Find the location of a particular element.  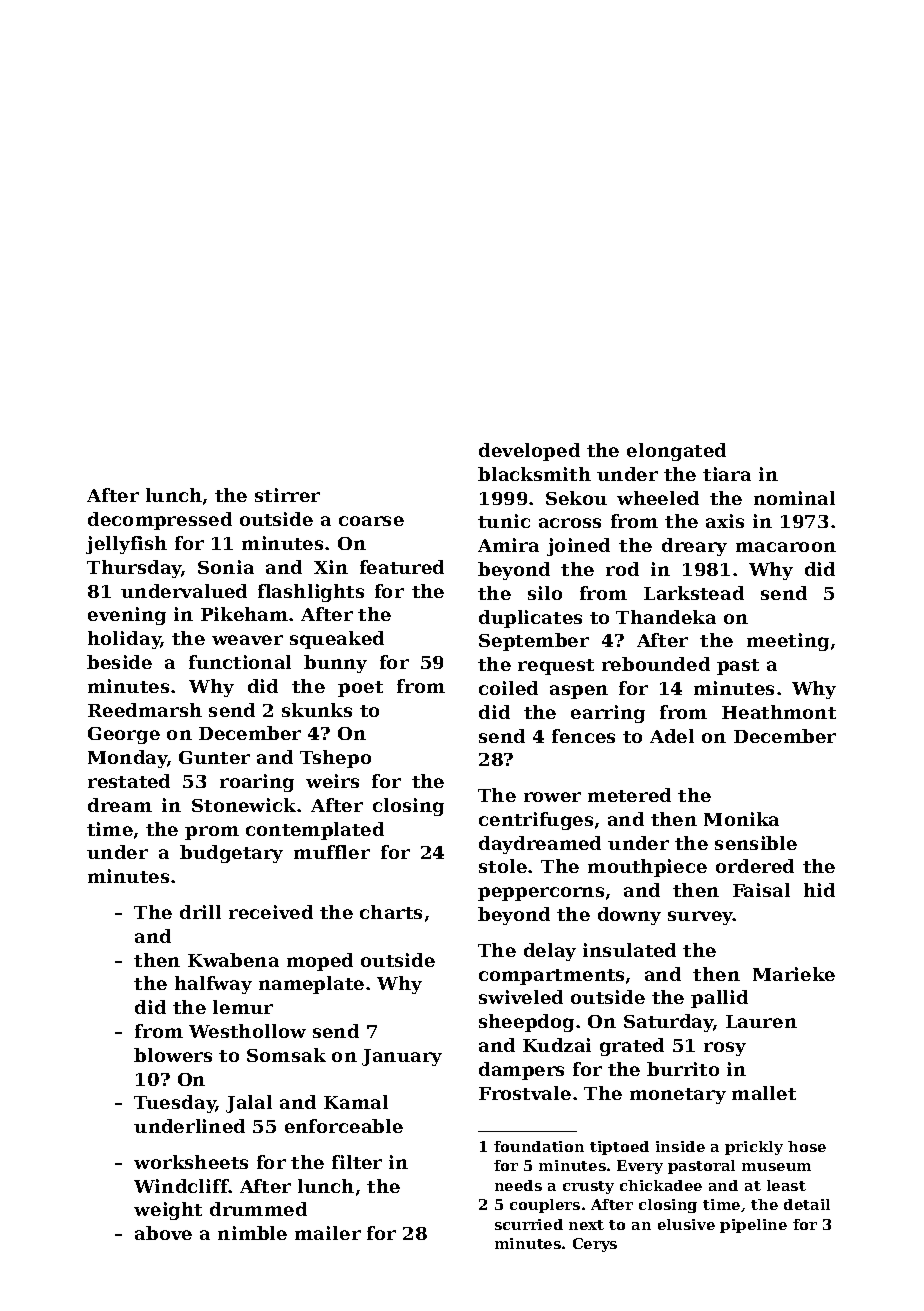

axis is located at coordinates (725, 521).
